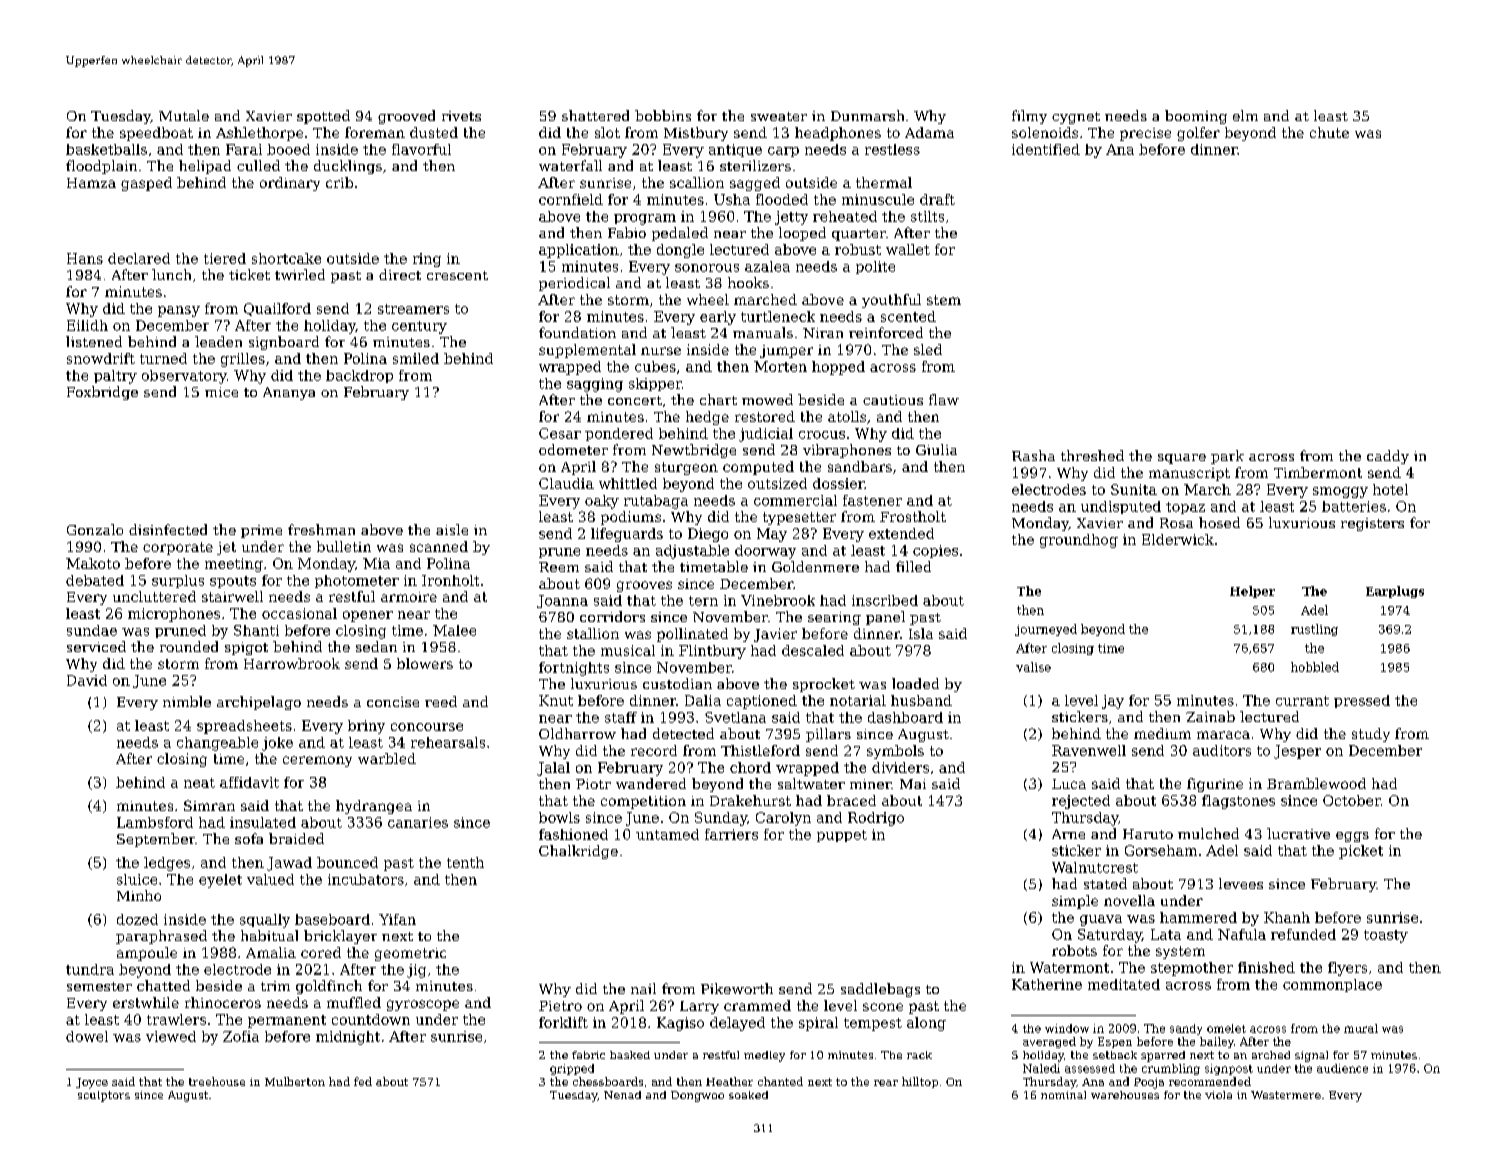 The width and height of the page is (1507, 1165). What do you see at coordinates (95, 529) in the page?
I see `Gonzalo` at bounding box center [95, 529].
